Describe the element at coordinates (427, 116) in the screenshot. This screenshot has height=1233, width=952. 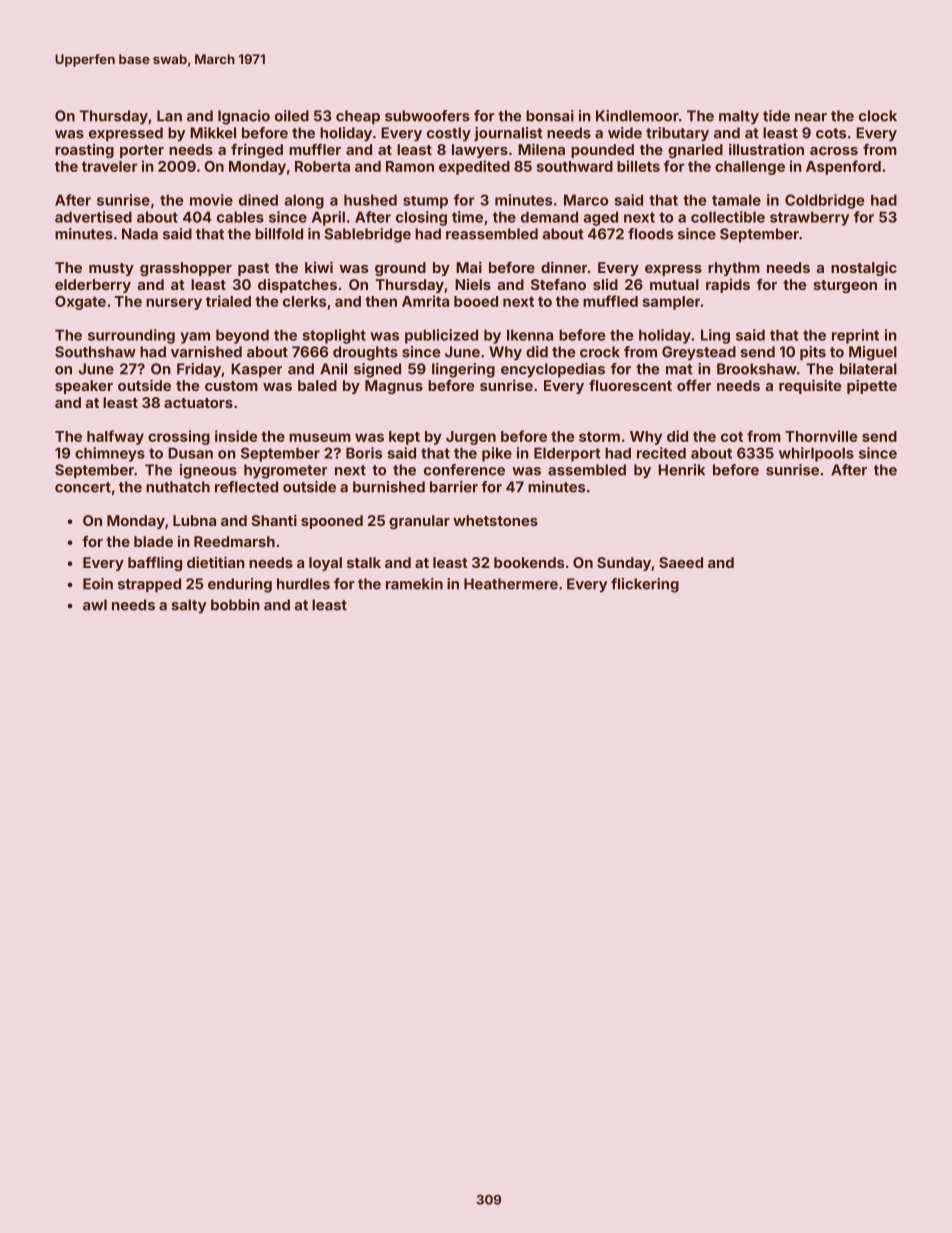
I see `subwoofers` at that location.
